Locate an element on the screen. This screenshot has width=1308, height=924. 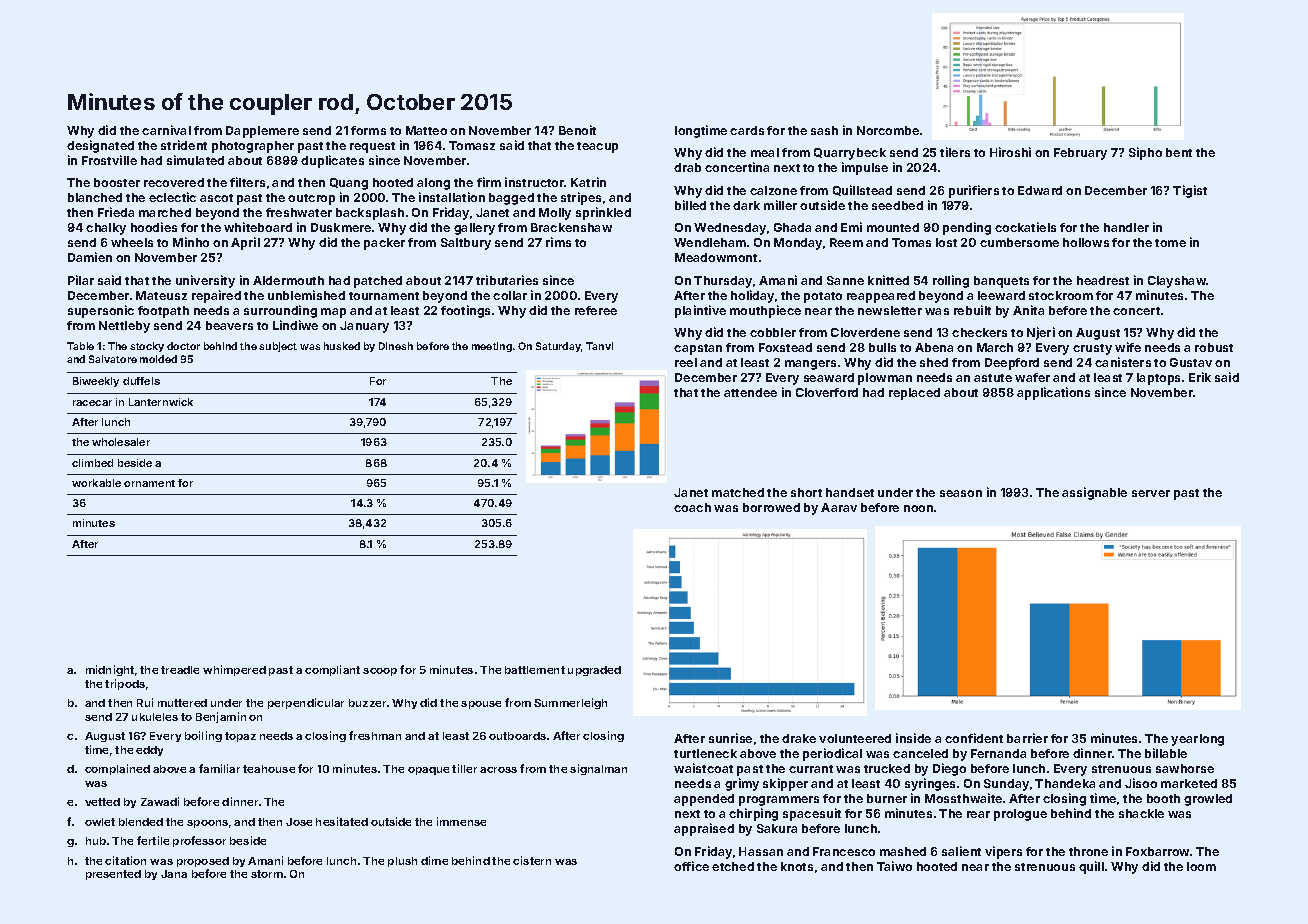
Aarav is located at coordinates (839, 507).
